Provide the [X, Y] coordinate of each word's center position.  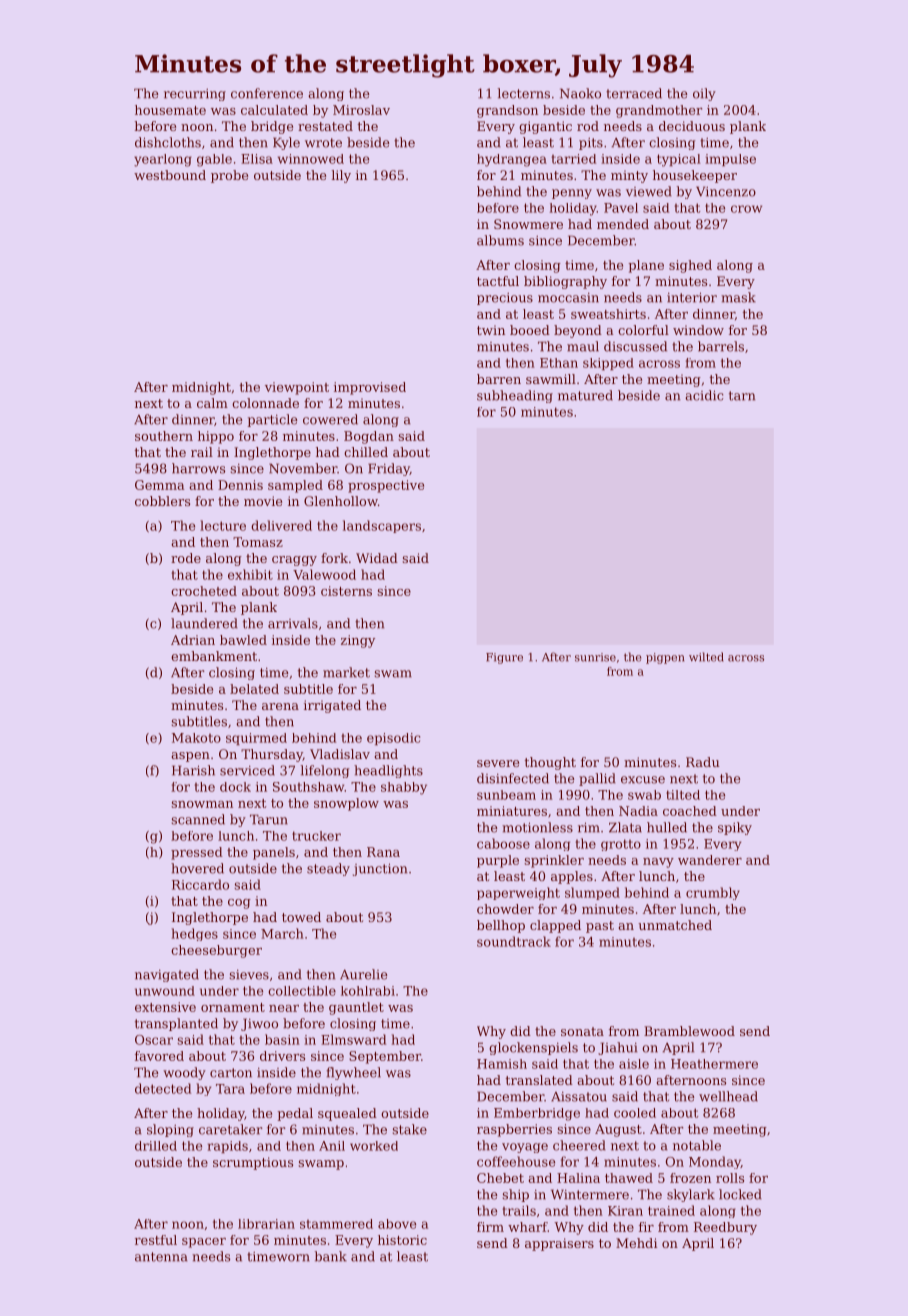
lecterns [523, 93]
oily [704, 94]
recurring [195, 95]
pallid [597, 779]
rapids [228, 1147]
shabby [404, 788]
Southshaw [308, 787]
